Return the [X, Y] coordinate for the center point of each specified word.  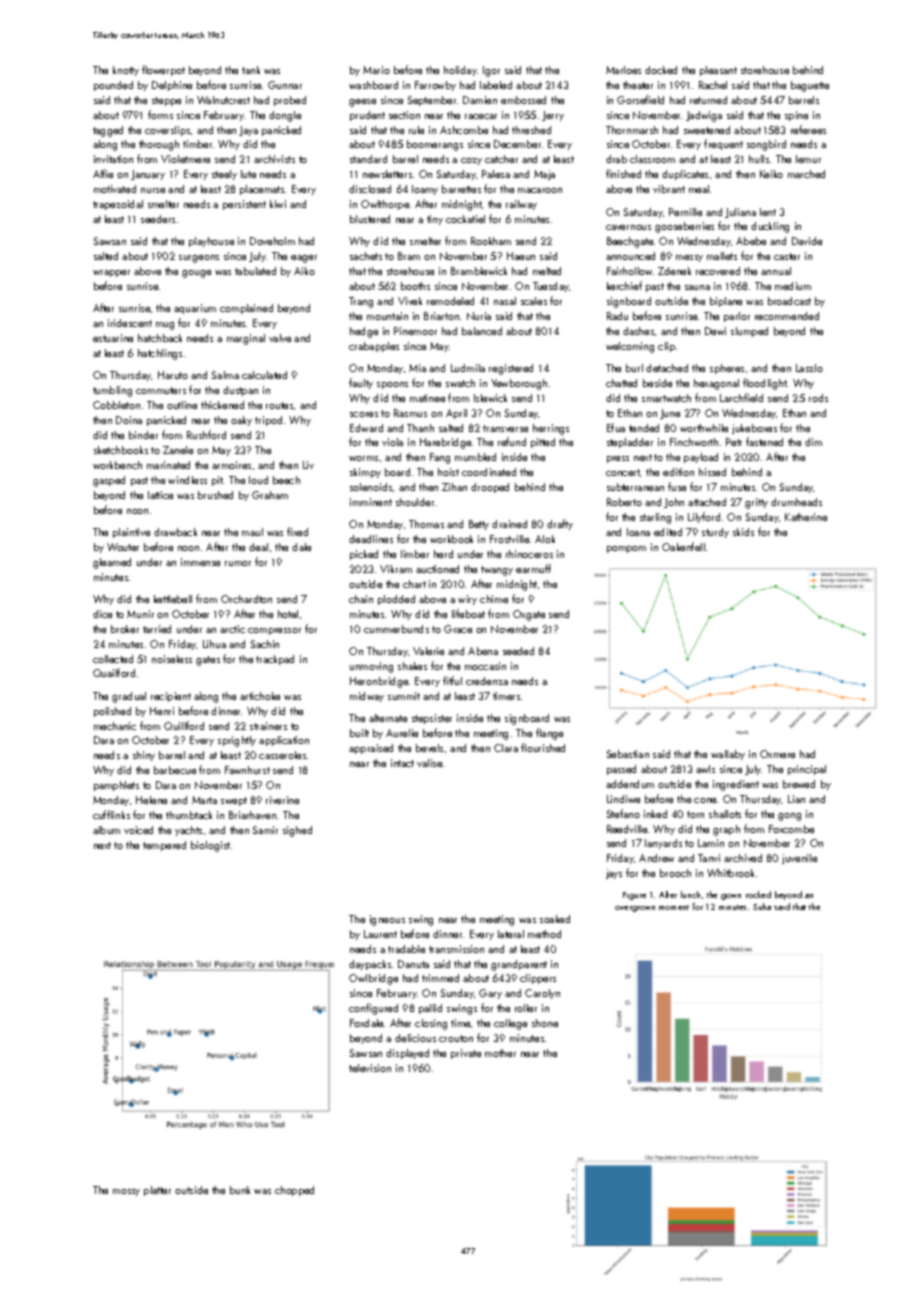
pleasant [718, 71]
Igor [491, 71]
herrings [551, 429]
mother [500, 1053]
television [370, 1068]
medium [793, 286]
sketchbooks [121, 450]
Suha [762, 906]
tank [251, 70]
